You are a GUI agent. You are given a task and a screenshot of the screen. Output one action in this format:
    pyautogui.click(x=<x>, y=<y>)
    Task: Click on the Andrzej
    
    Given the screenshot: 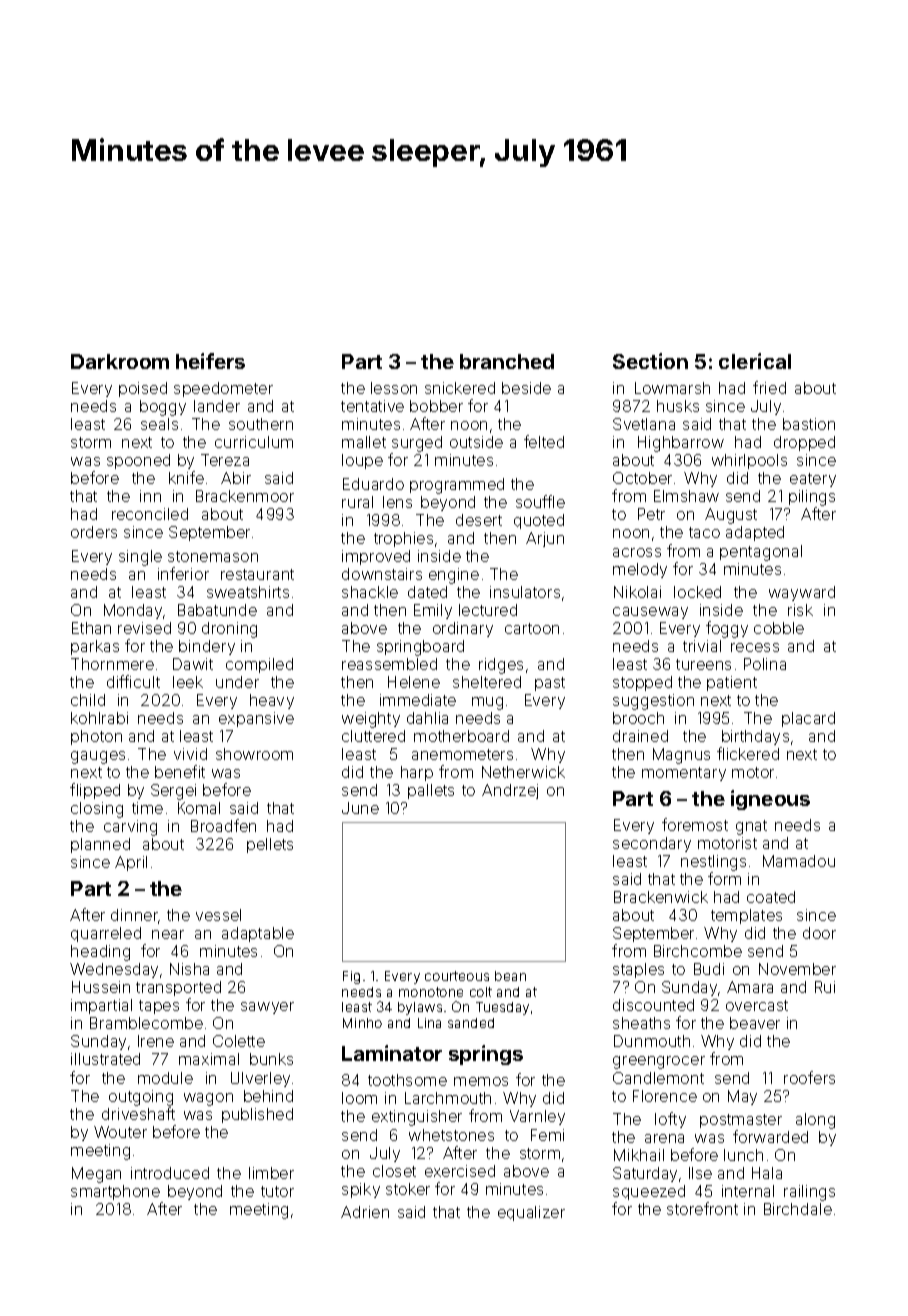 What is the action you would take?
    pyautogui.click(x=510, y=791)
